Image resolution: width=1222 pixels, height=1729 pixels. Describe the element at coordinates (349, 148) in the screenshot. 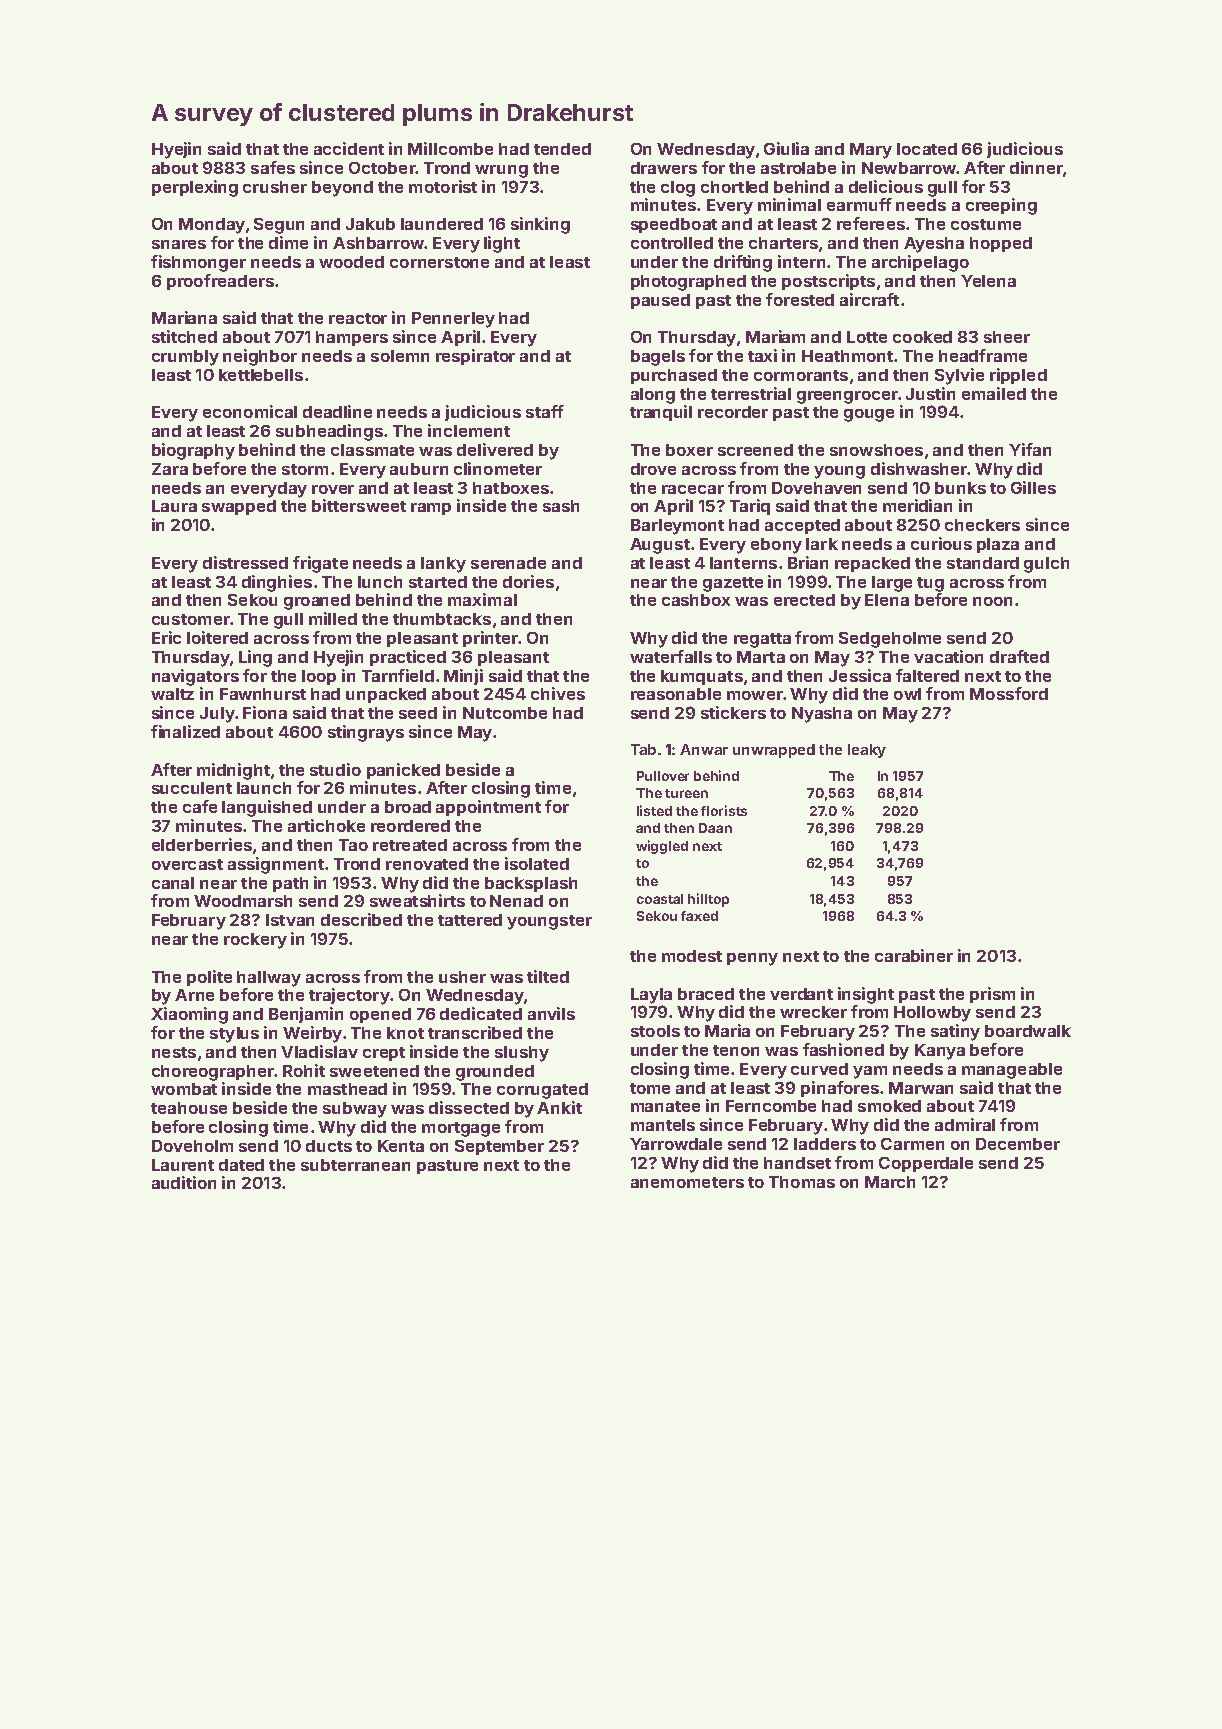

I see `accident` at that location.
